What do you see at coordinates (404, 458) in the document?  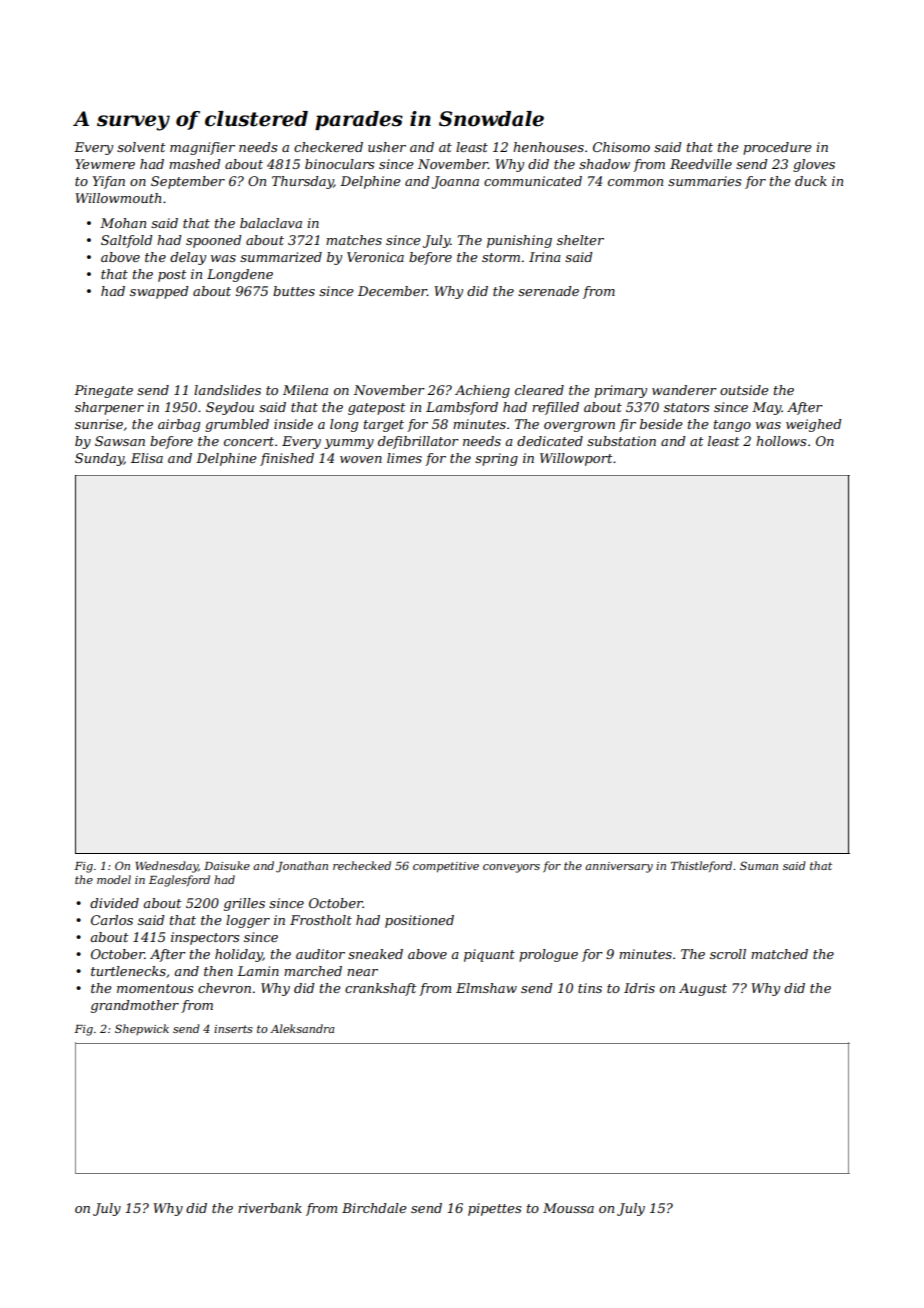 I see `limes` at bounding box center [404, 458].
